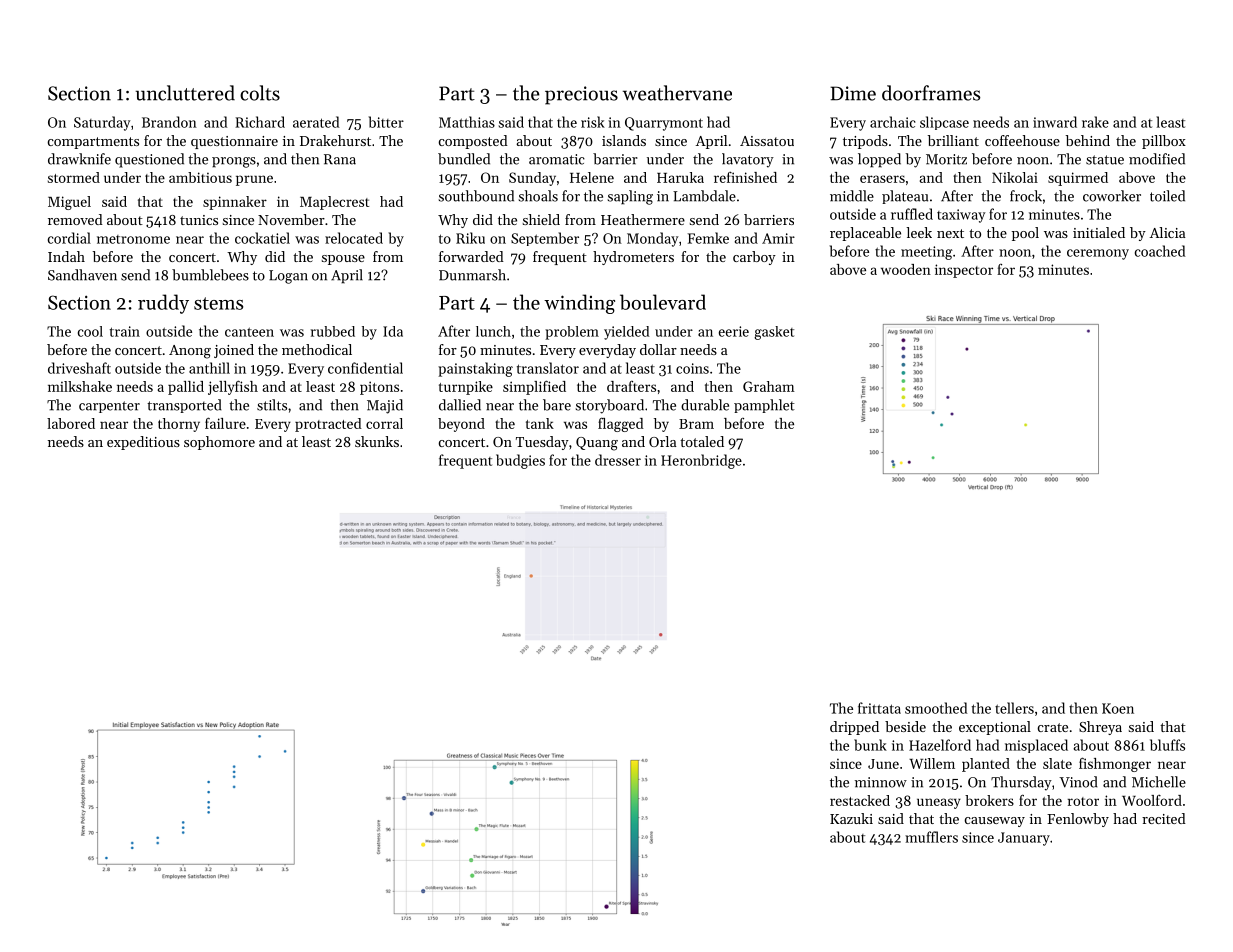 This document has width=1233, height=952. I want to click on labored, so click(71, 423).
